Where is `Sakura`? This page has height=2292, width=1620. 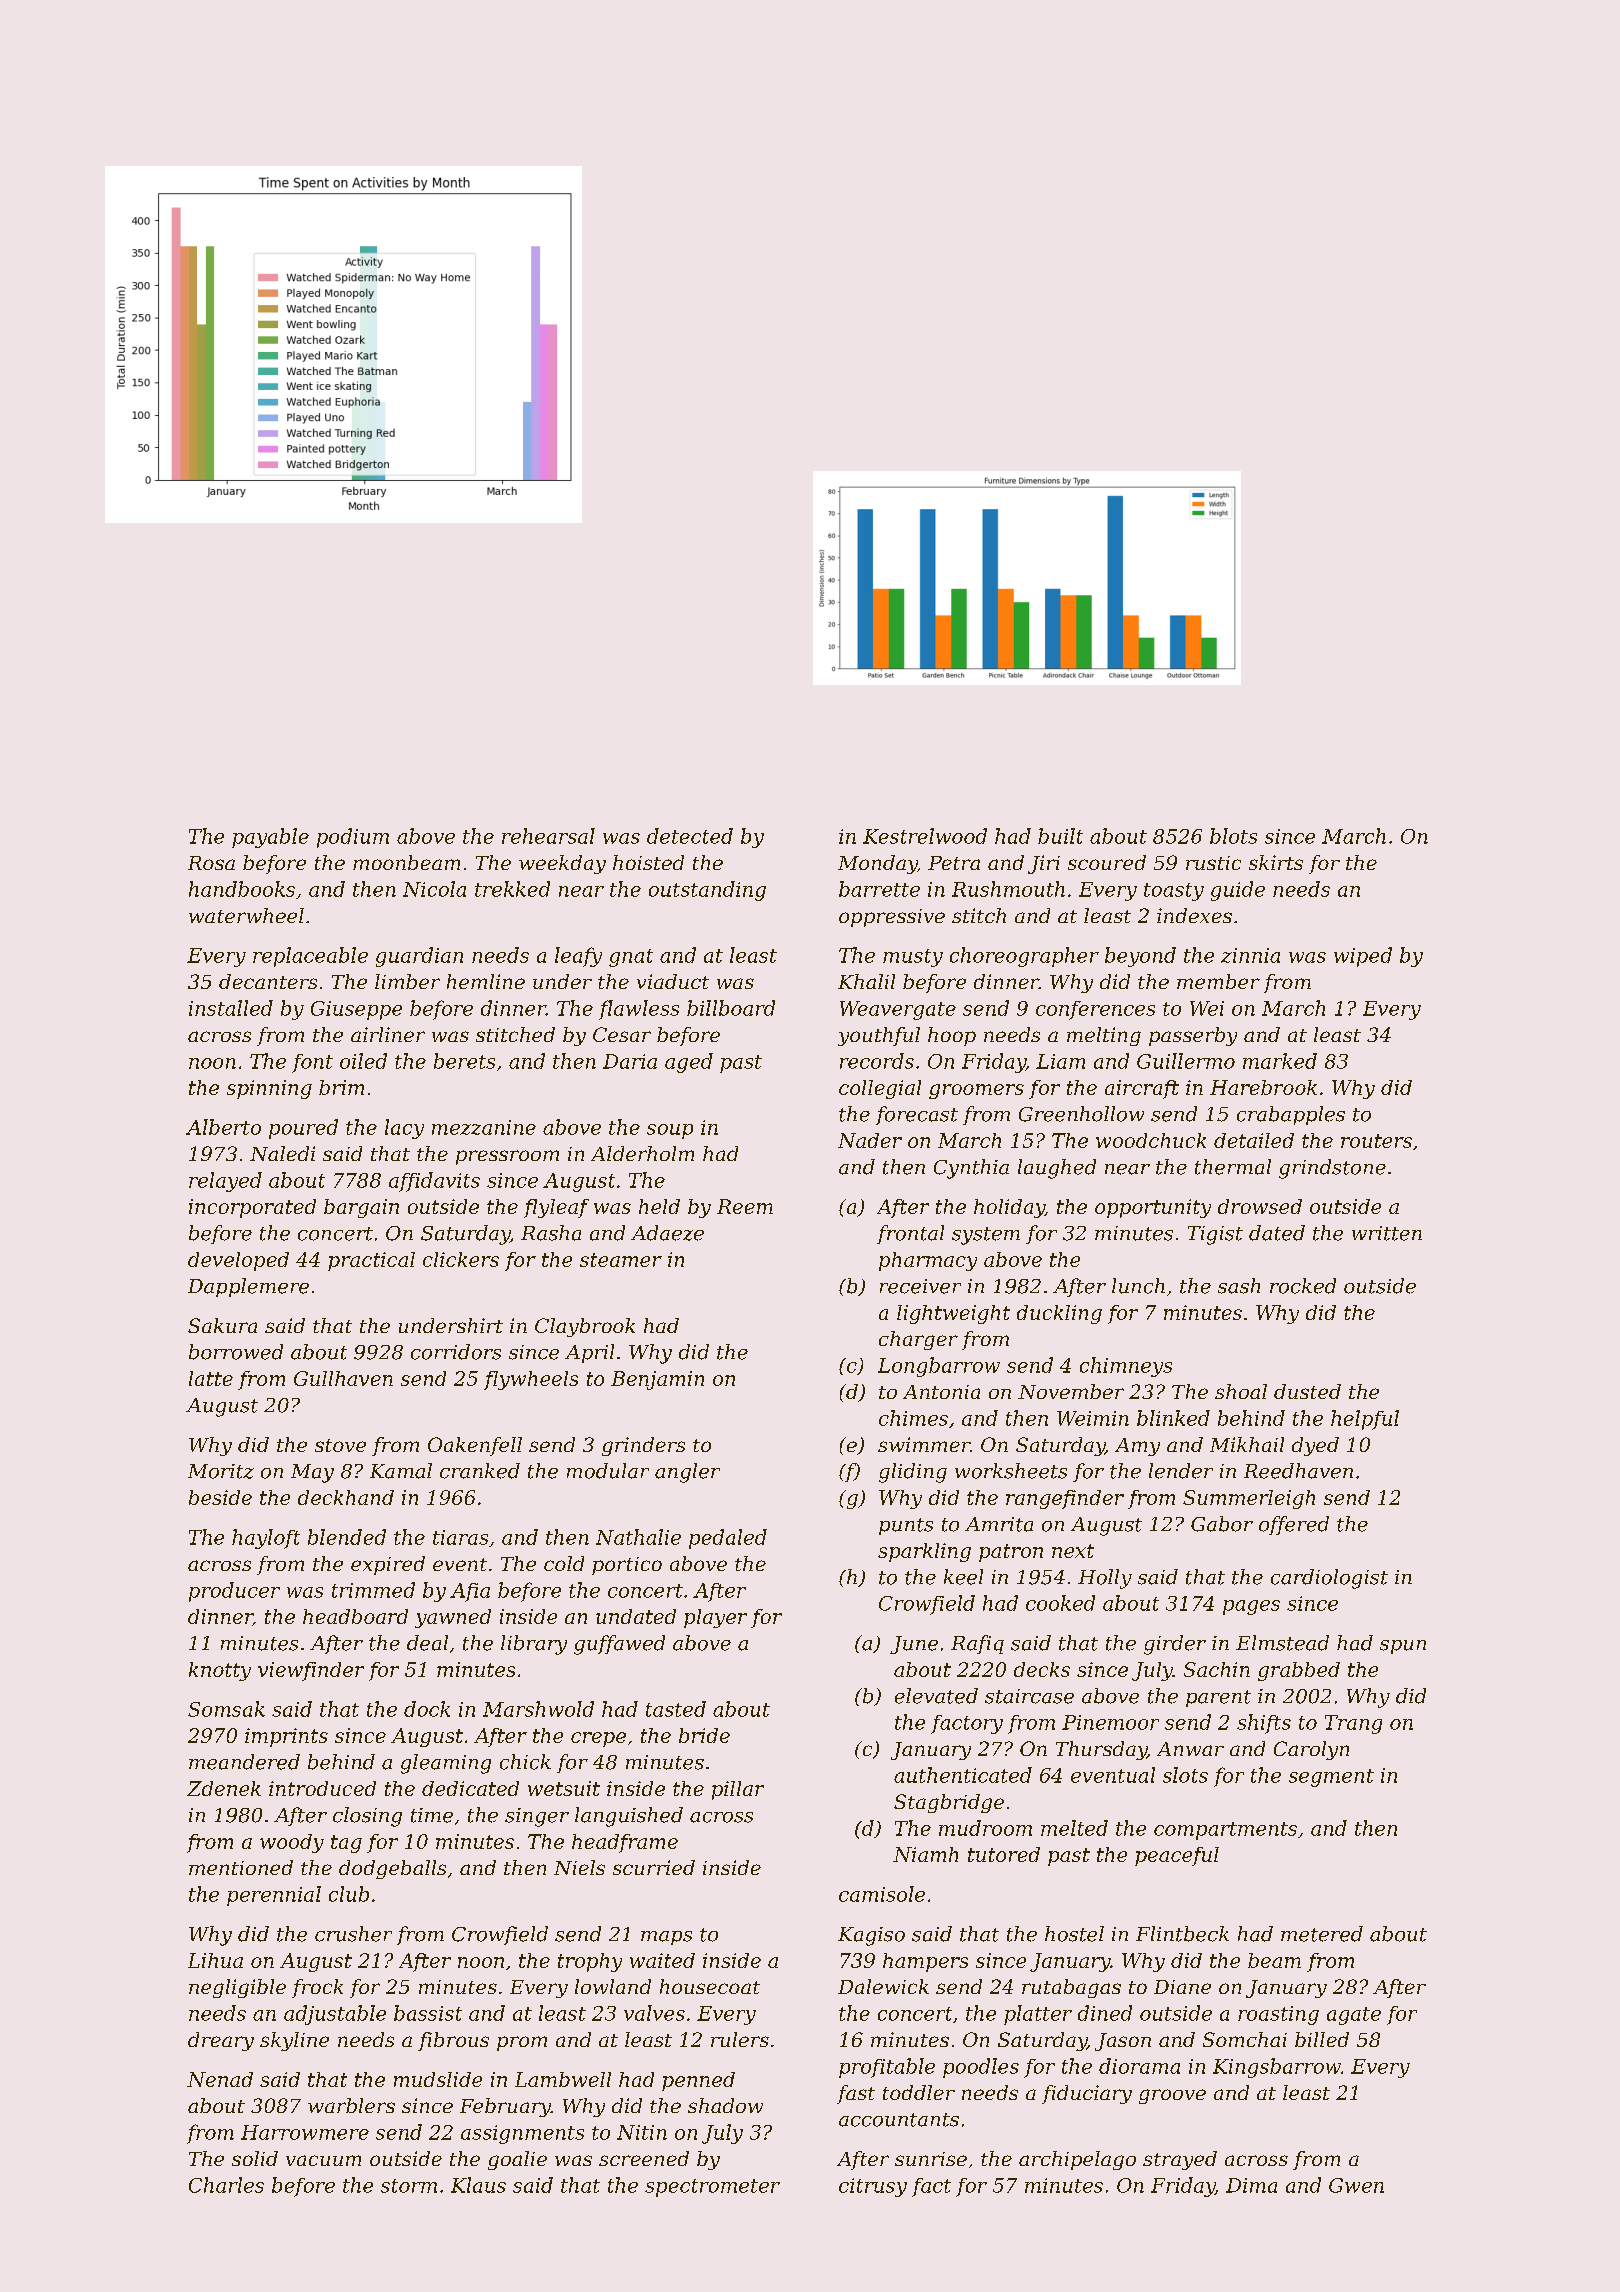 Sakura is located at coordinates (222, 1325).
